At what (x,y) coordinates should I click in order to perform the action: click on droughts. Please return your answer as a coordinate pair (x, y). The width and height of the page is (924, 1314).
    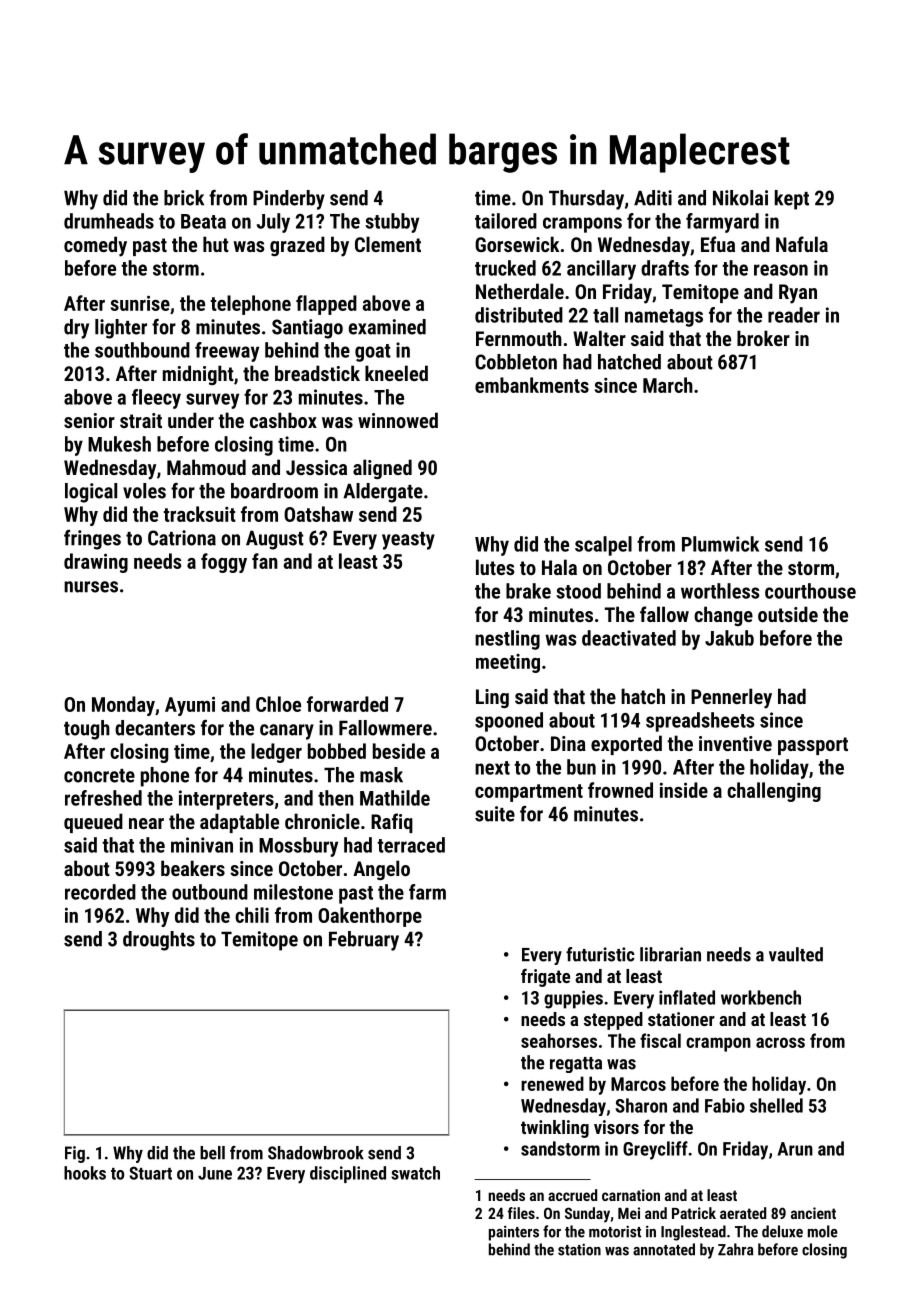
    Looking at the image, I should click on (159, 941).
